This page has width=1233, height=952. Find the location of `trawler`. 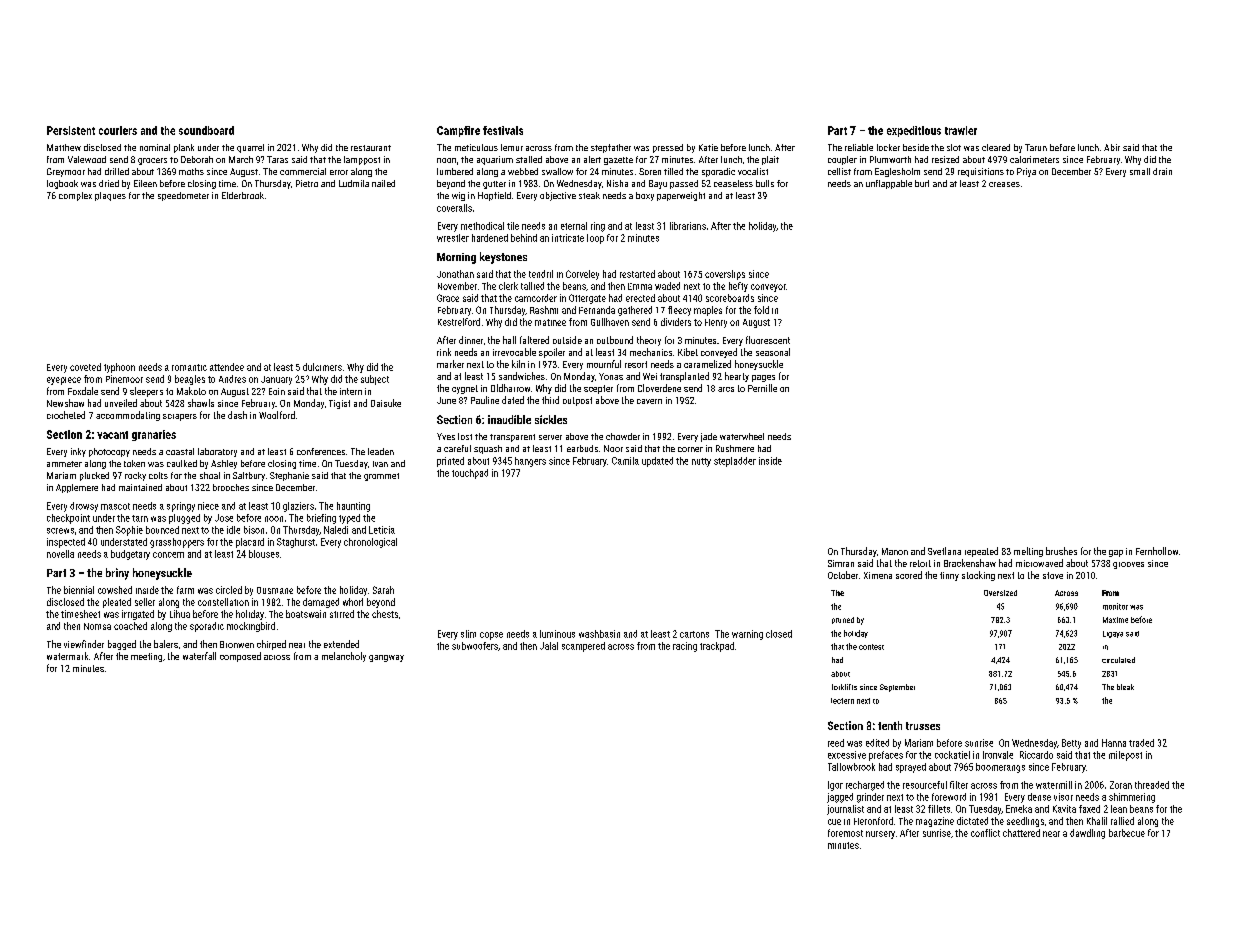

trawler is located at coordinates (961, 130).
